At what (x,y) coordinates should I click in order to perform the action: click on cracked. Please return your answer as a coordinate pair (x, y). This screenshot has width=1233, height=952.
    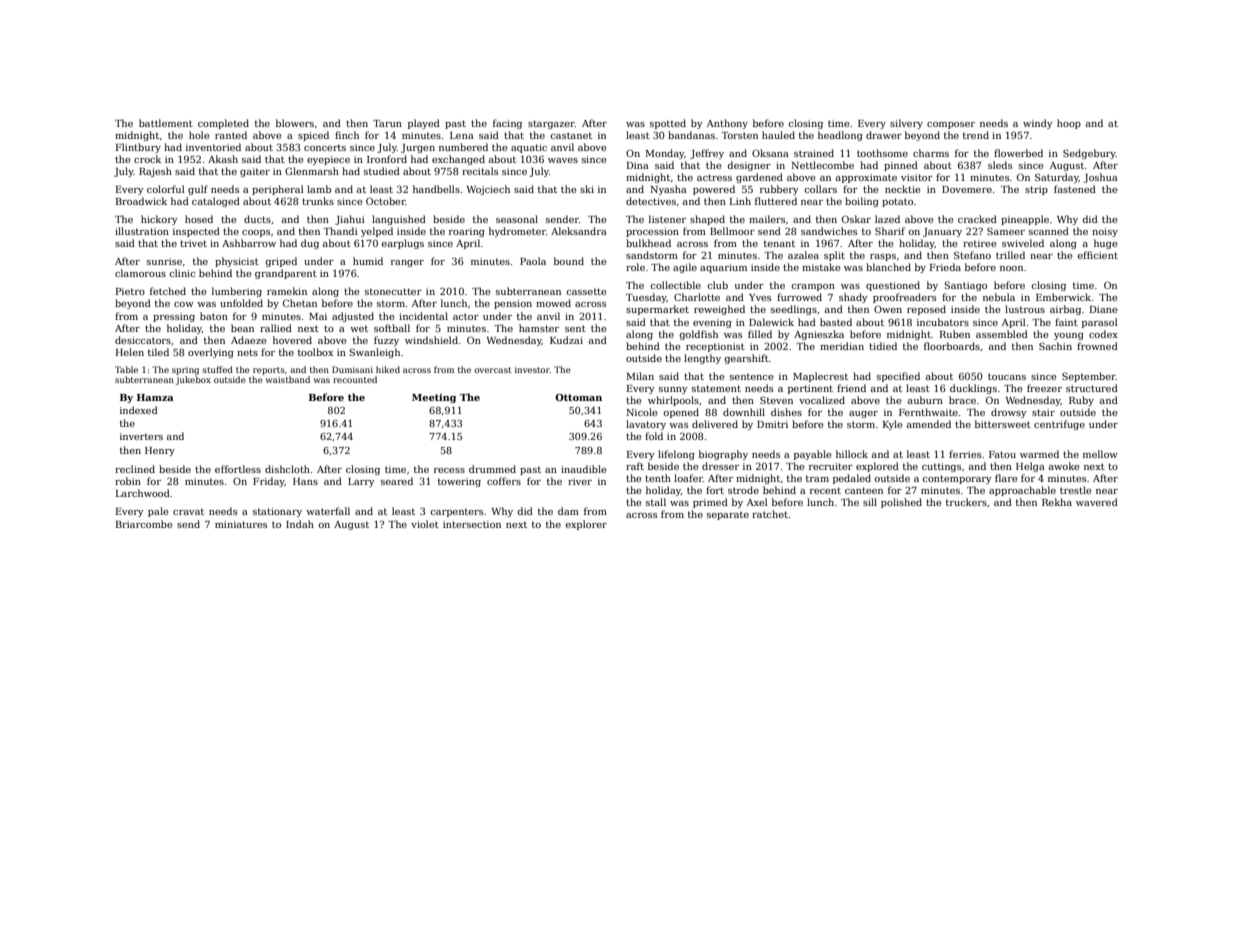
    Looking at the image, I should click on (977, 219).
